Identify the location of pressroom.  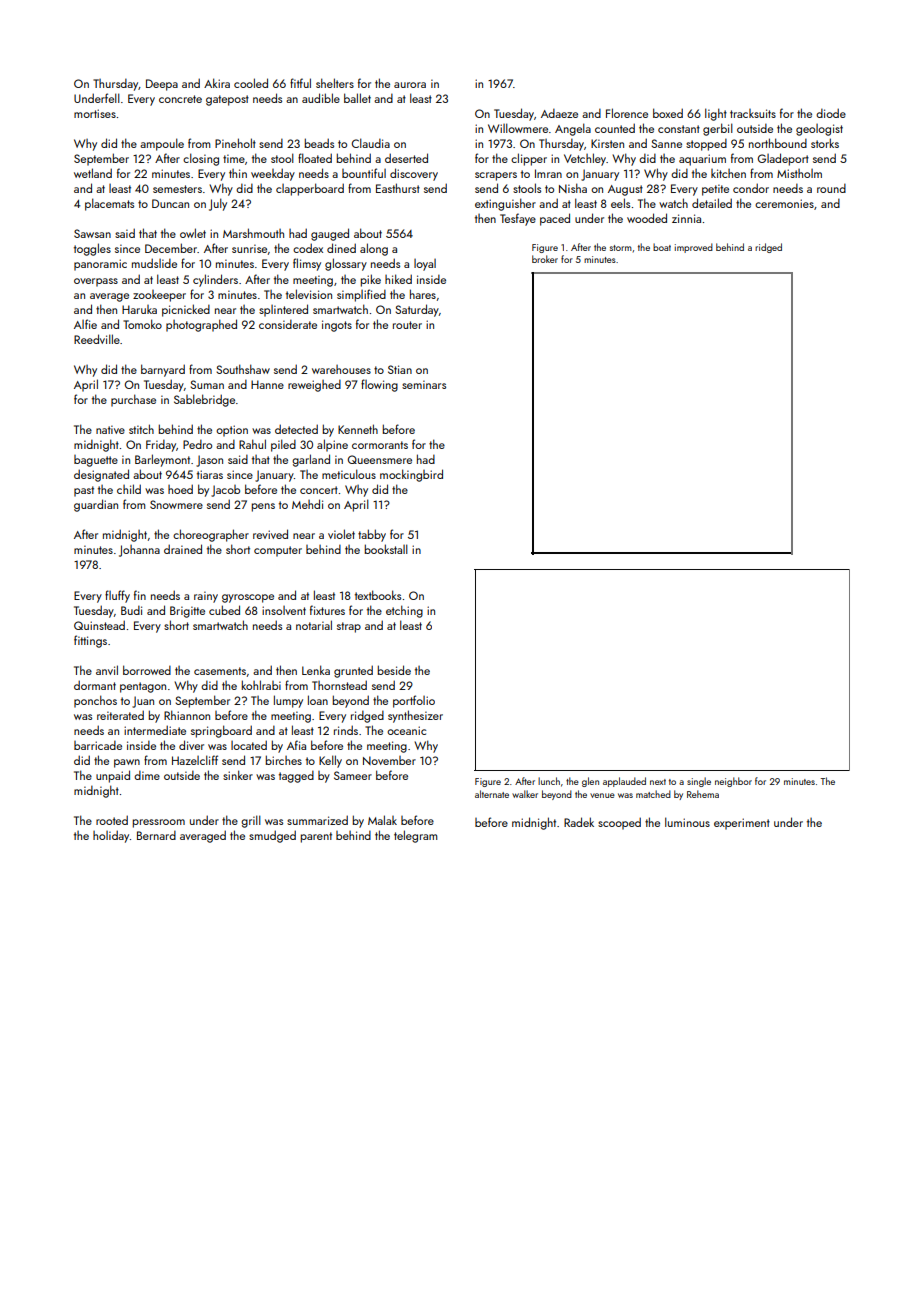
(159, 823).
